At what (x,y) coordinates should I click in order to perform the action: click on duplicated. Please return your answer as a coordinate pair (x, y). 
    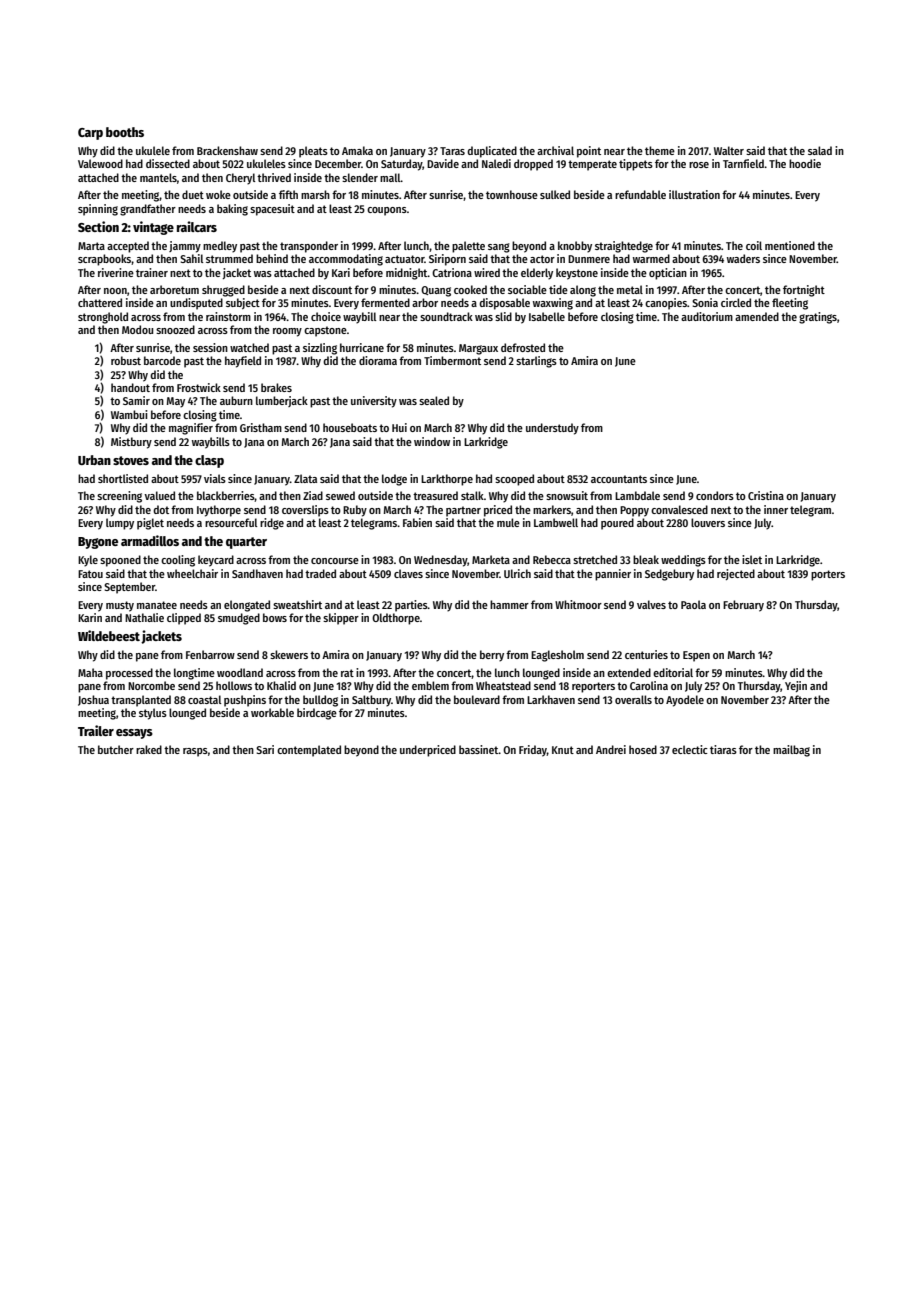
    Looking at the image, I should click on (492, 152).
